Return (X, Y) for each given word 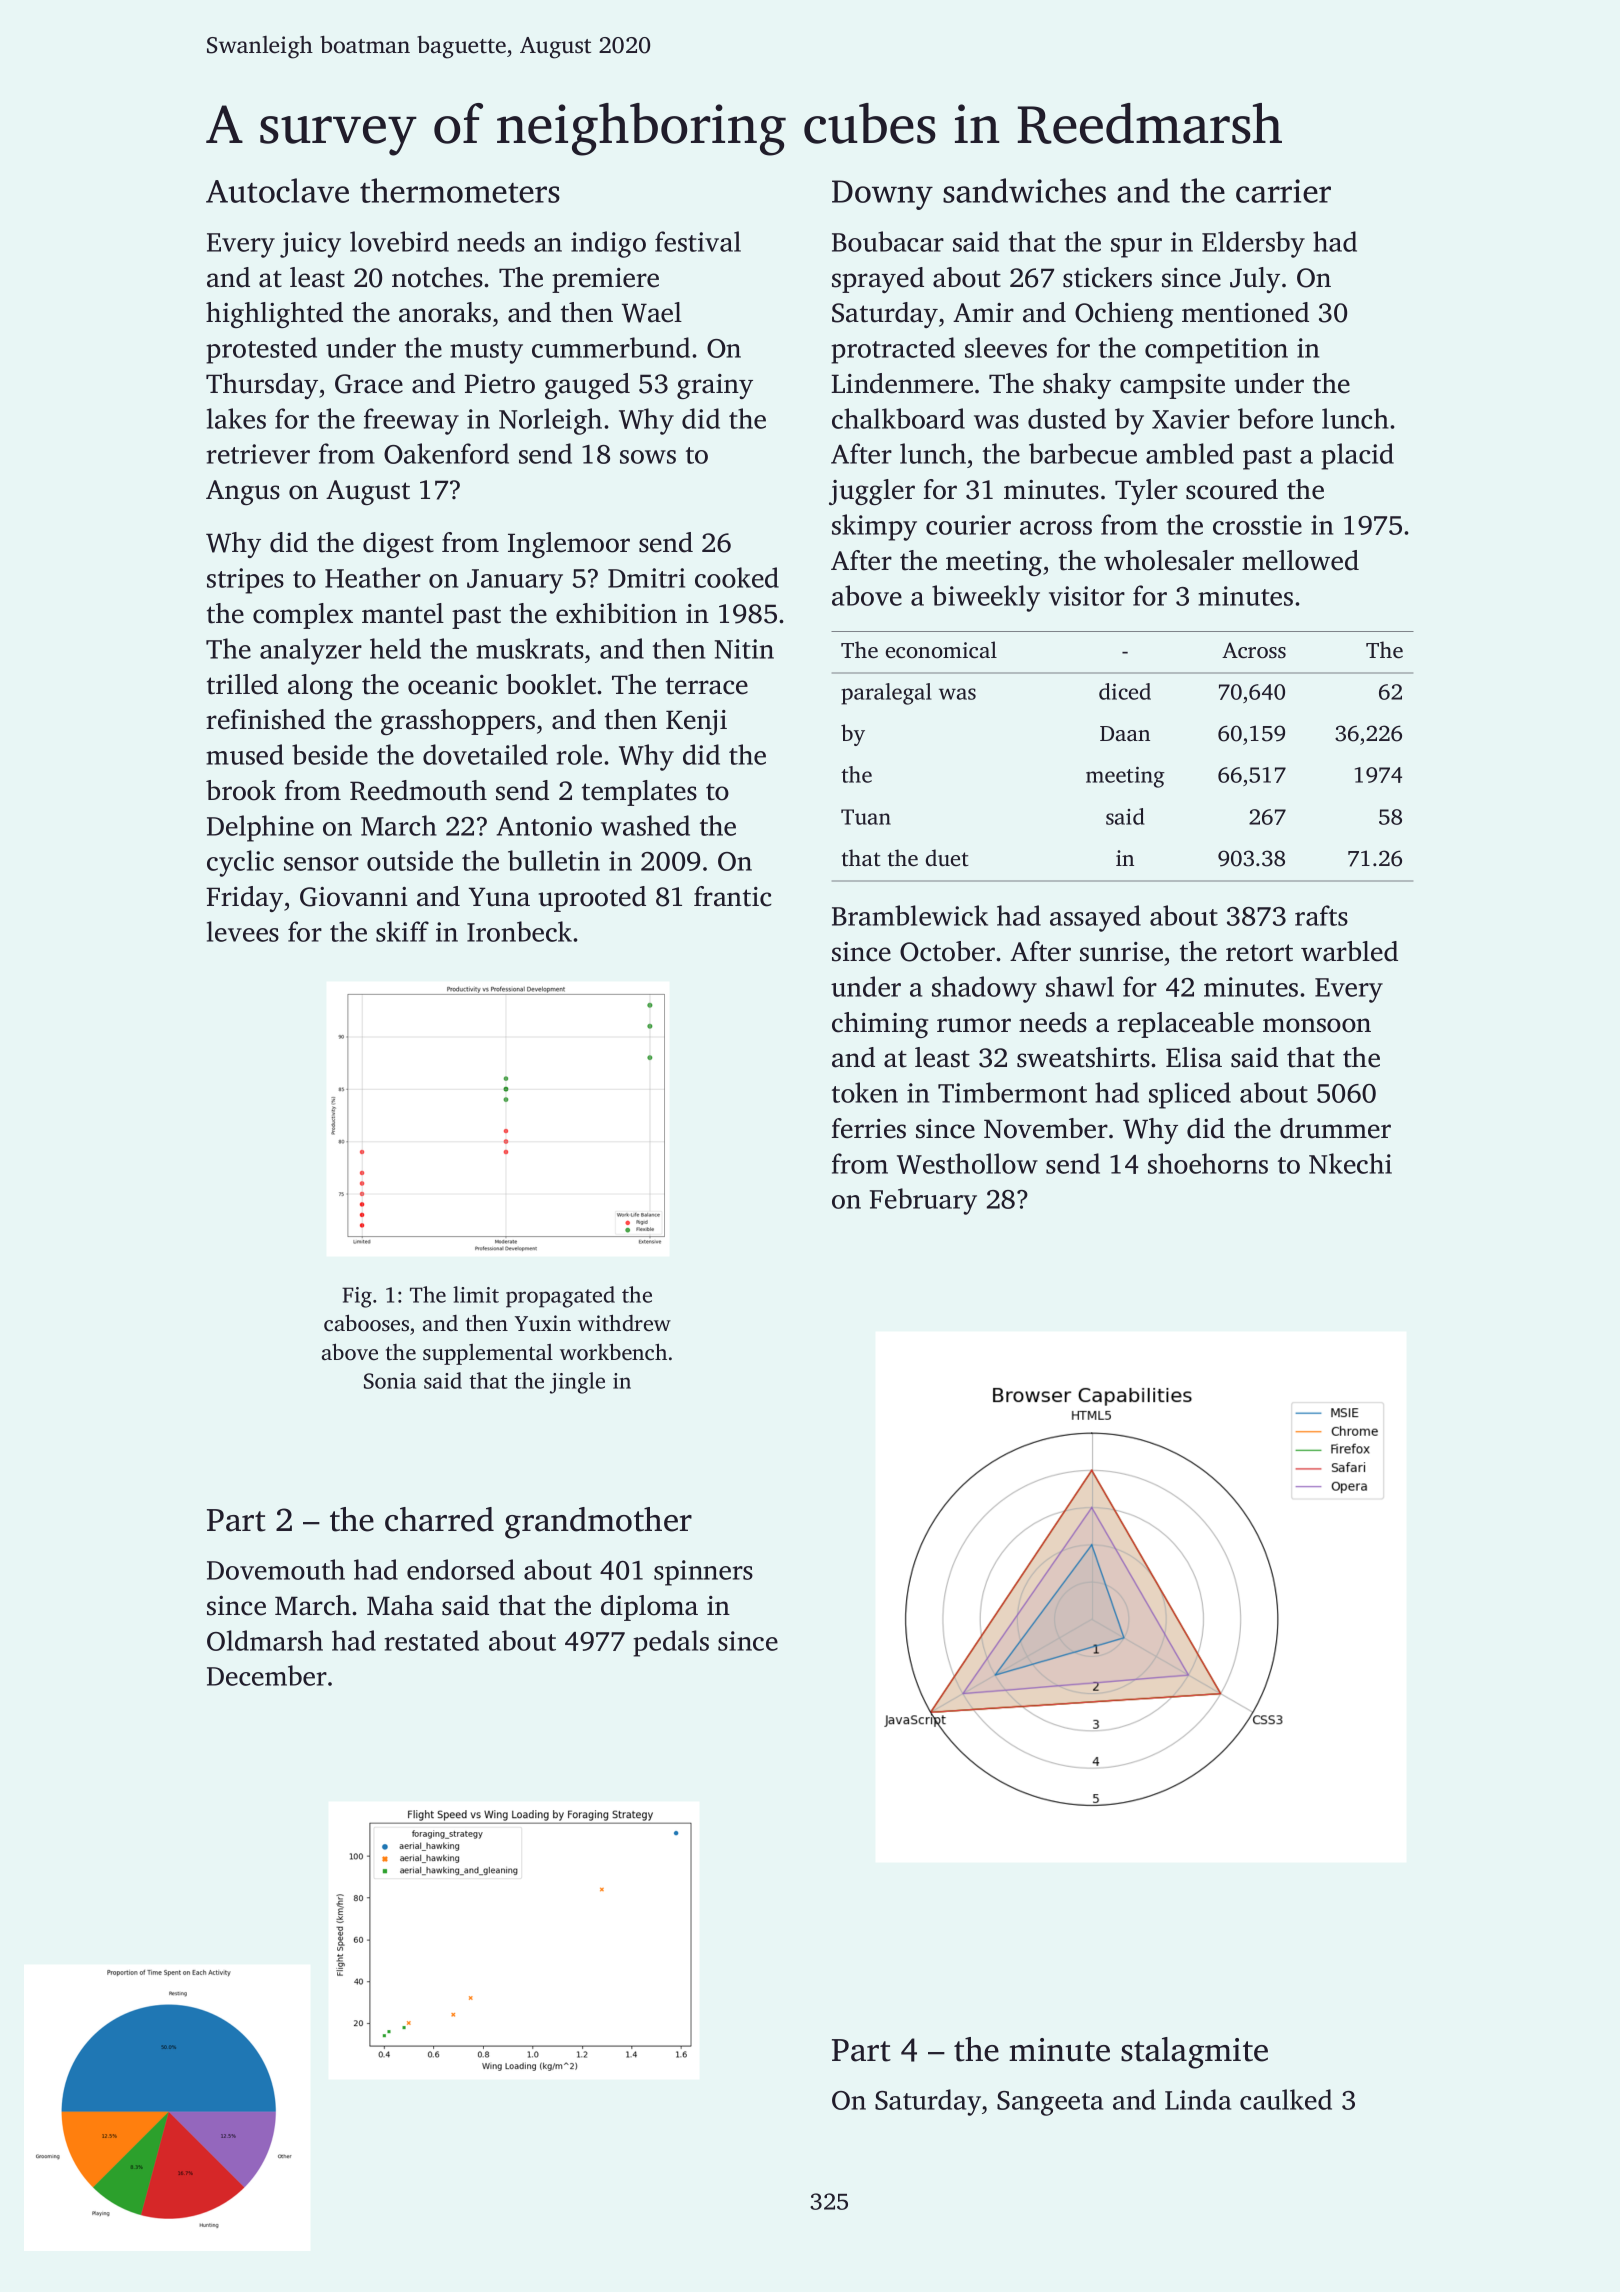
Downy (882, 195)
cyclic (240, 863)
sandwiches (1024, 190)
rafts (1321, 915)
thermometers (460, 190)
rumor (974, 1025)
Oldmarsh (265, 1640)
